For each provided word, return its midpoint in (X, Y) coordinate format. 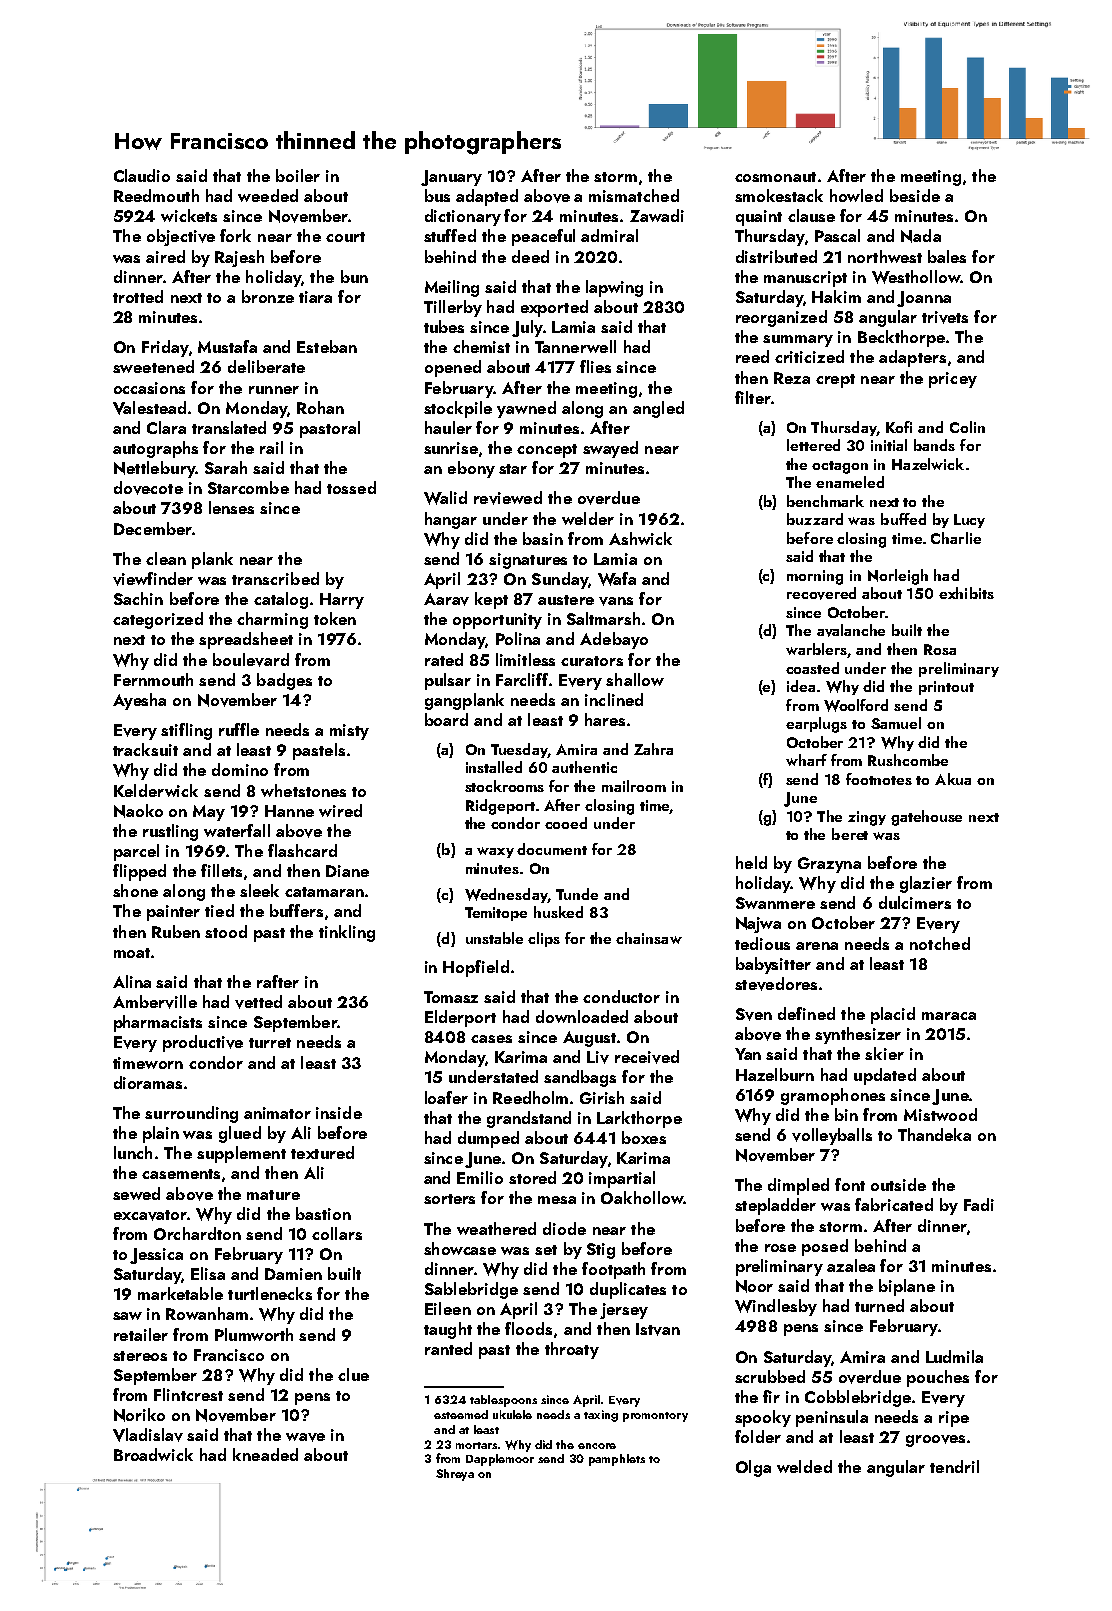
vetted (258, 1002)
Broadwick (153, 1454)
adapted (487, 197)
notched (940, 943)
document (552, 849)
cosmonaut (775, 177)
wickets (189, 215)
